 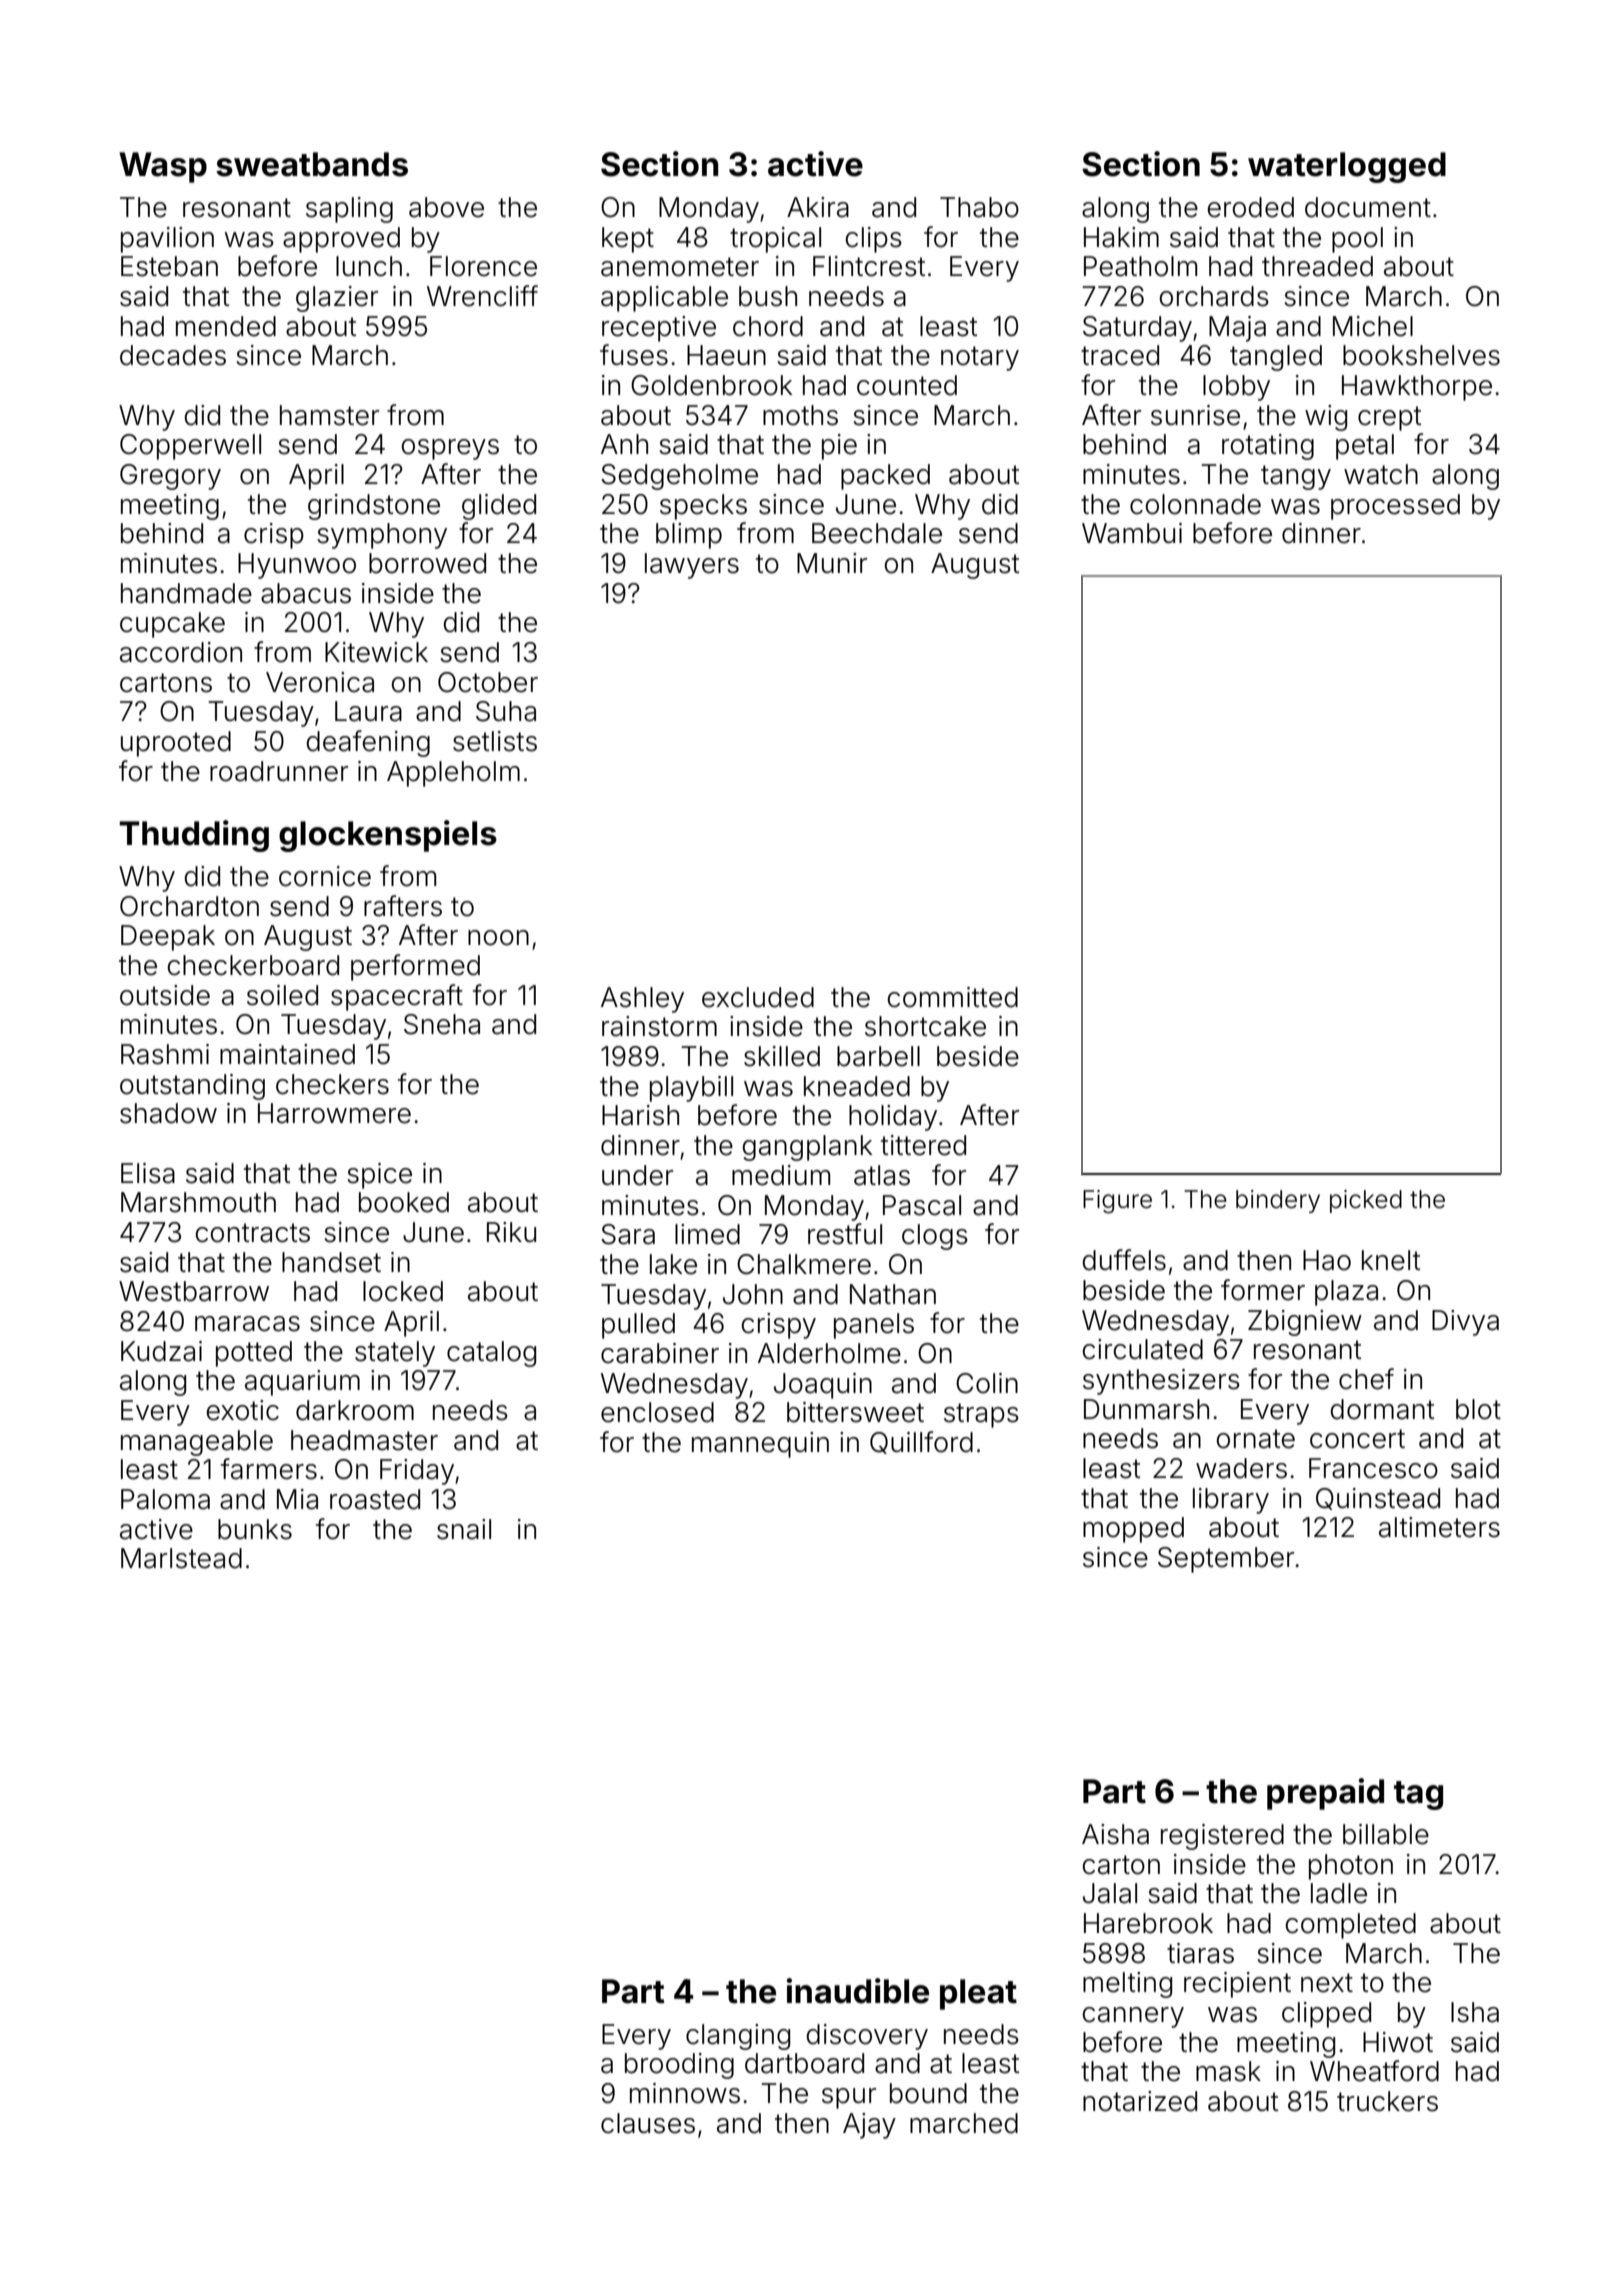 I want to click on Wrencliff, so click(x=482, y=296).
